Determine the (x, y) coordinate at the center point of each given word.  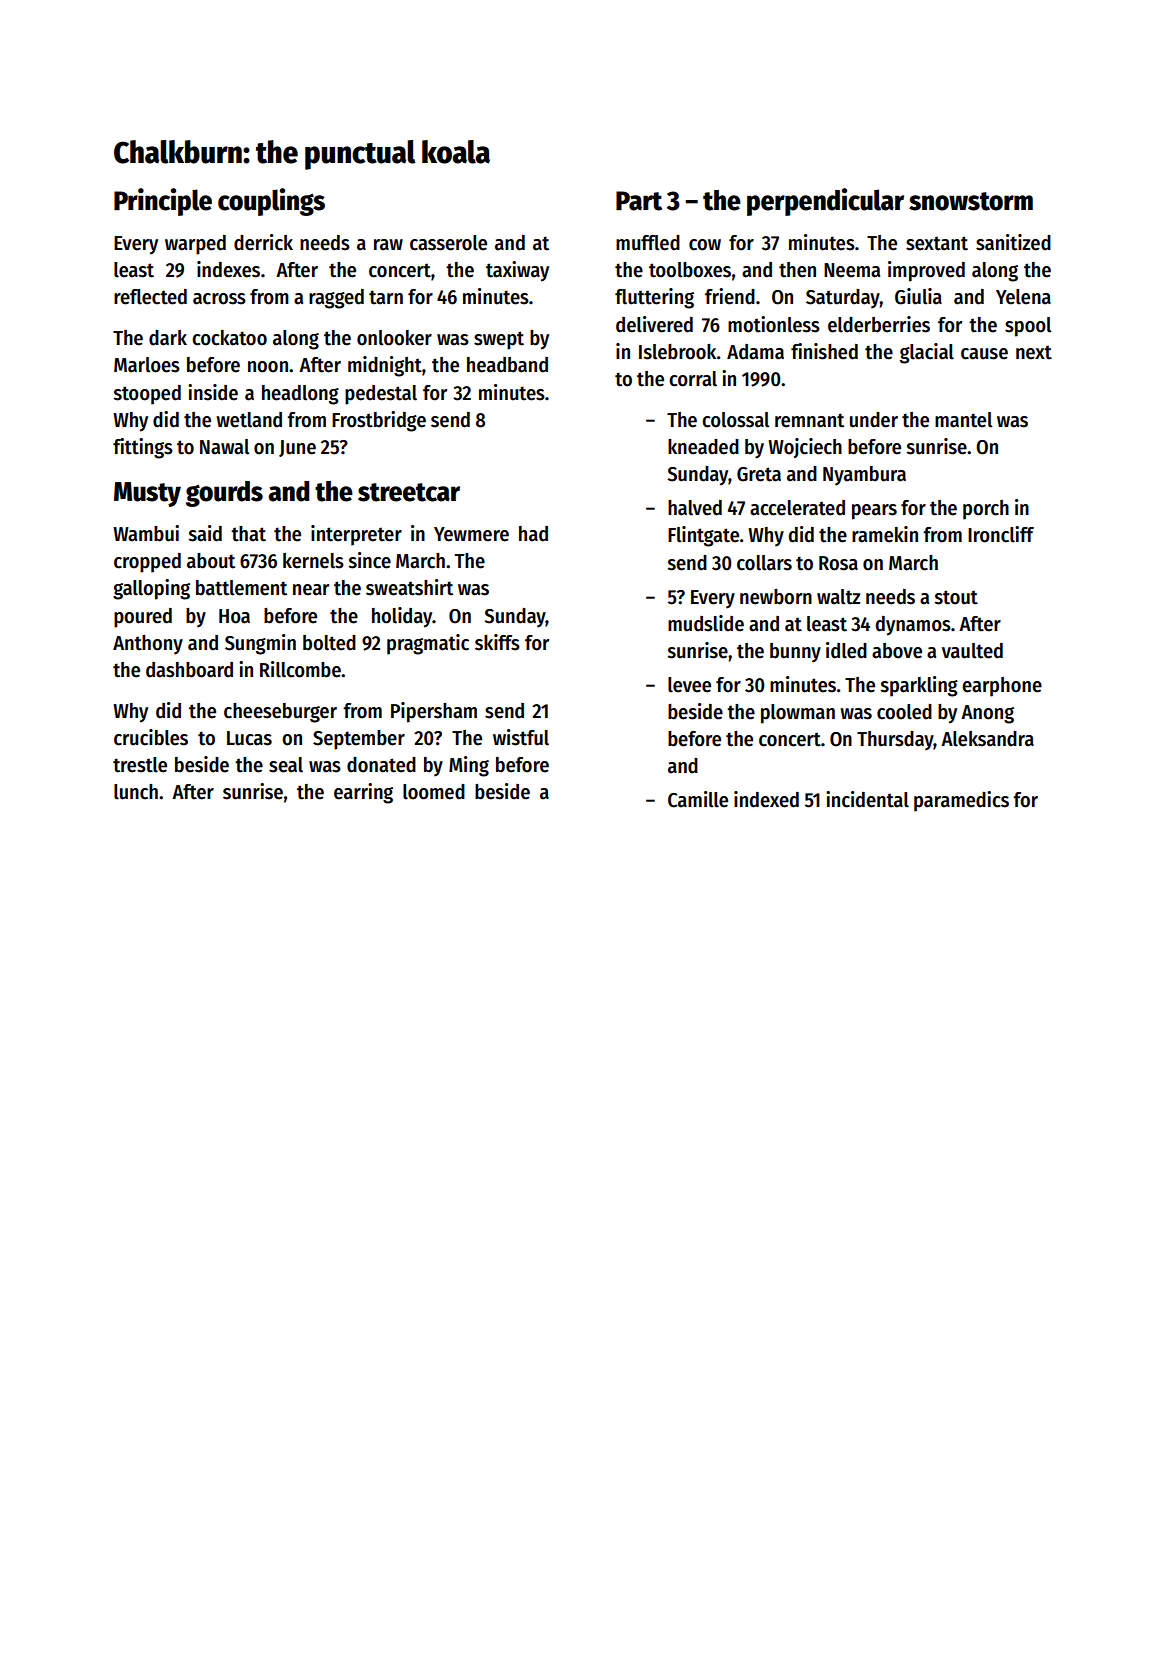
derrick (263, 242)
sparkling (919, 686)
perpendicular (825, 202)
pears (874, 512)
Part (639, 201)
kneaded (703, 447)
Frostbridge (379, 421)
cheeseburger (280, 713)
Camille (698, 799)
